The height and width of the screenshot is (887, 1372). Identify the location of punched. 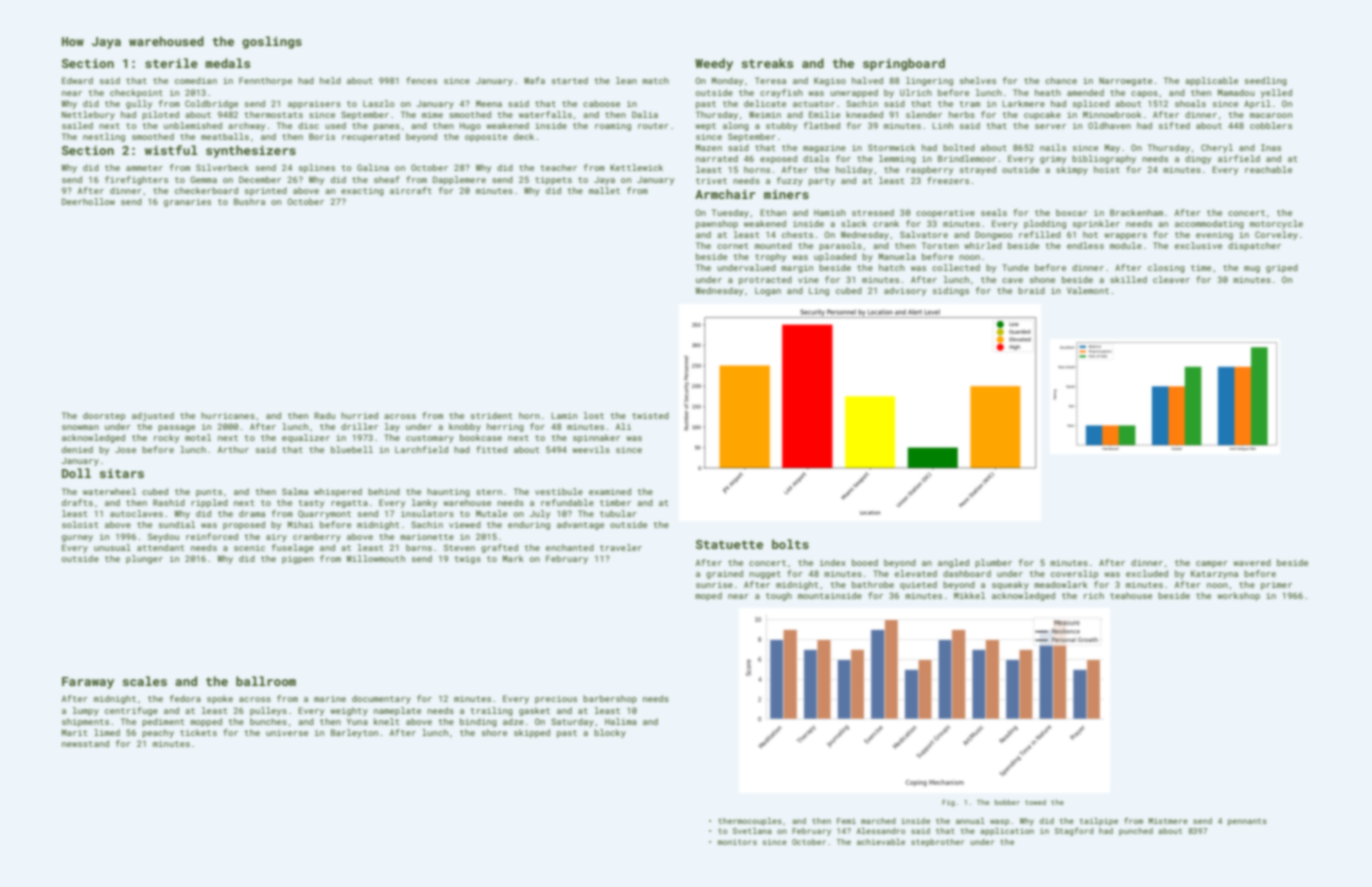
(1136, 832).
